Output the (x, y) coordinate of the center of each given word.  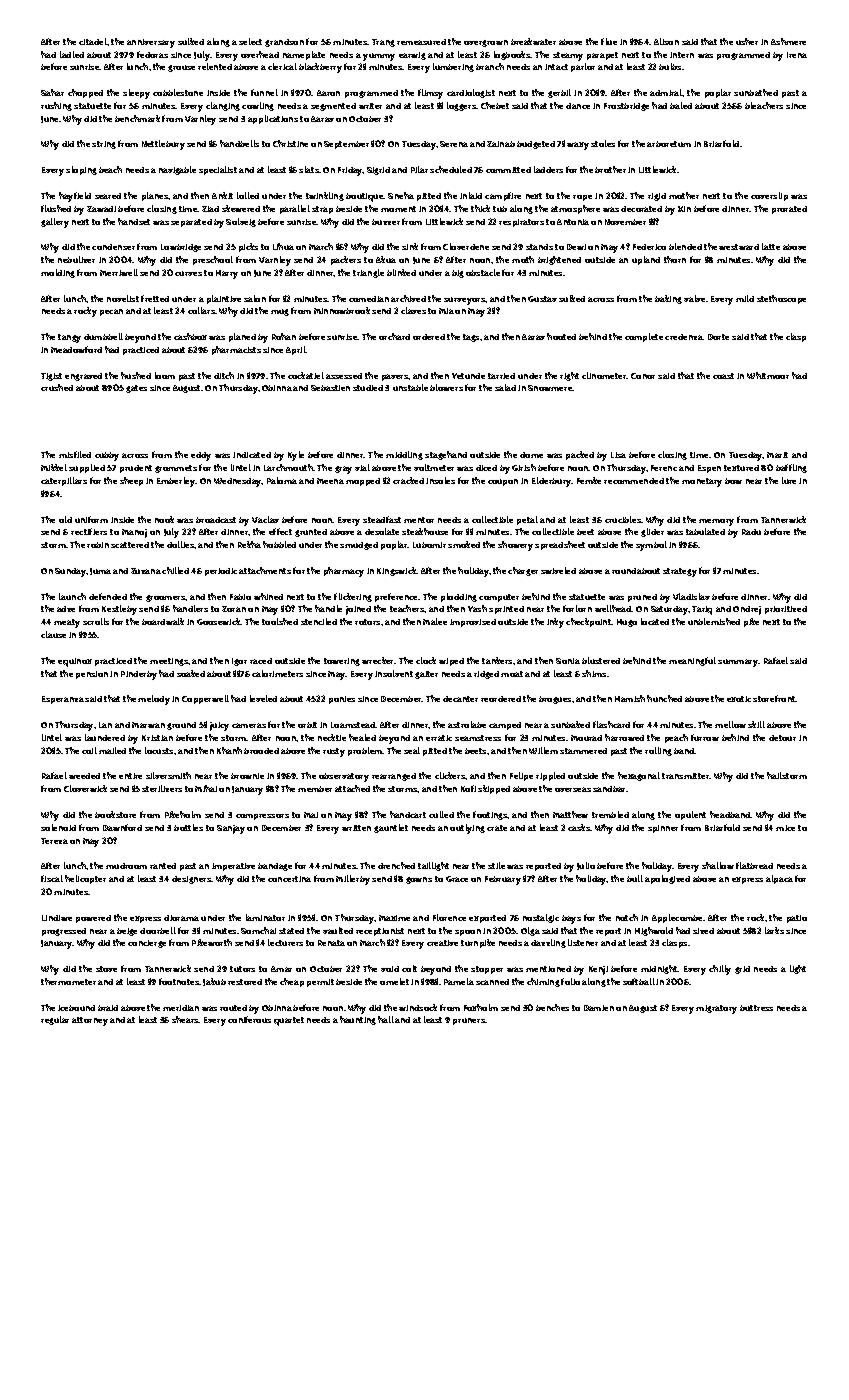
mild (745, 298)
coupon (503, 482)
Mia (446, 311)
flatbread (754, 865)
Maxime (394, 918)
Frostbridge (626, 107)
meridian (181, 1008)
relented (215, 66)
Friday (350, 171)
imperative (233, 867)
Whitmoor (768, 375)
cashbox (190, 336)
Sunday (71, 572)
